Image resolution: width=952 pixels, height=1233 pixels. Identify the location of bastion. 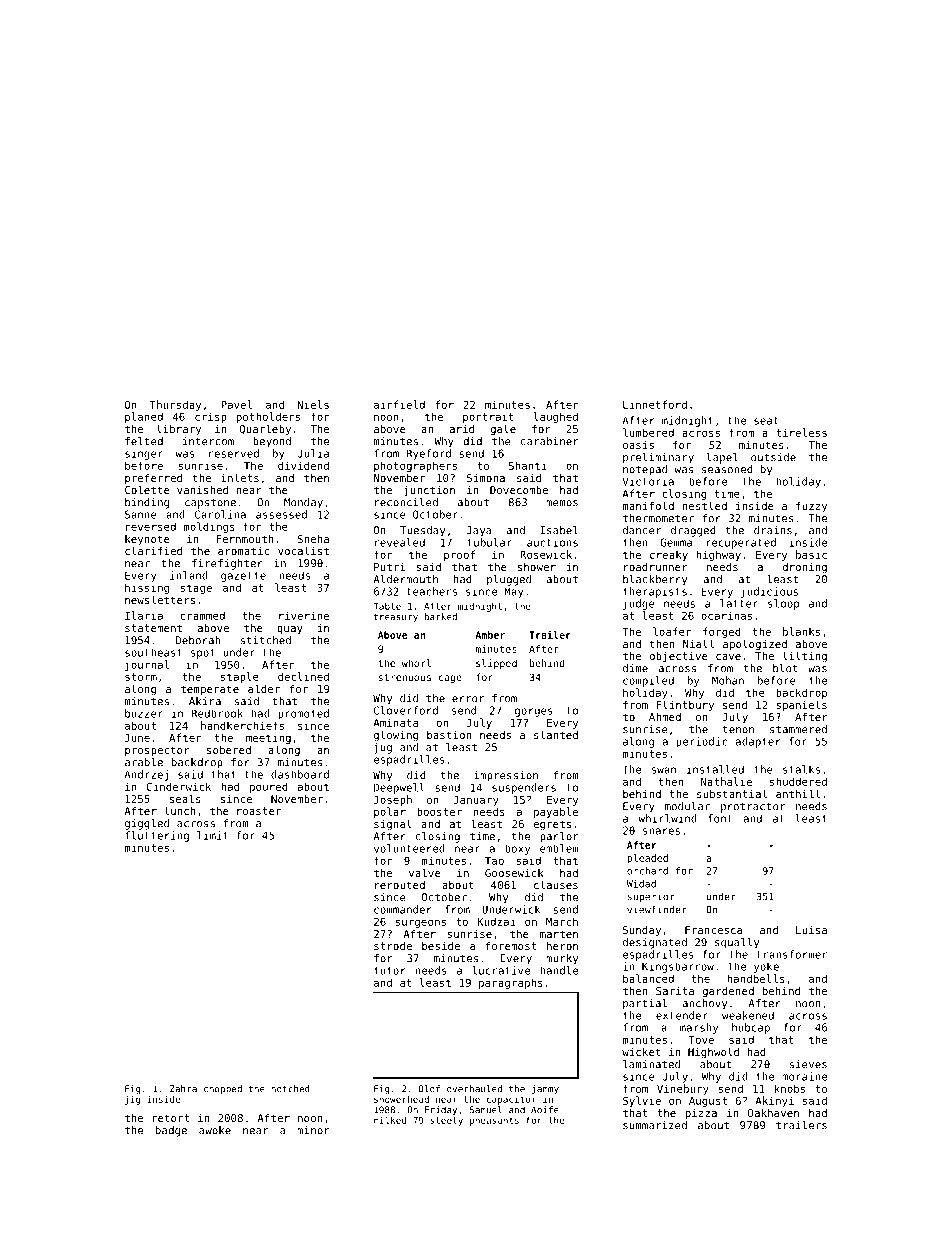
(449, 735).
